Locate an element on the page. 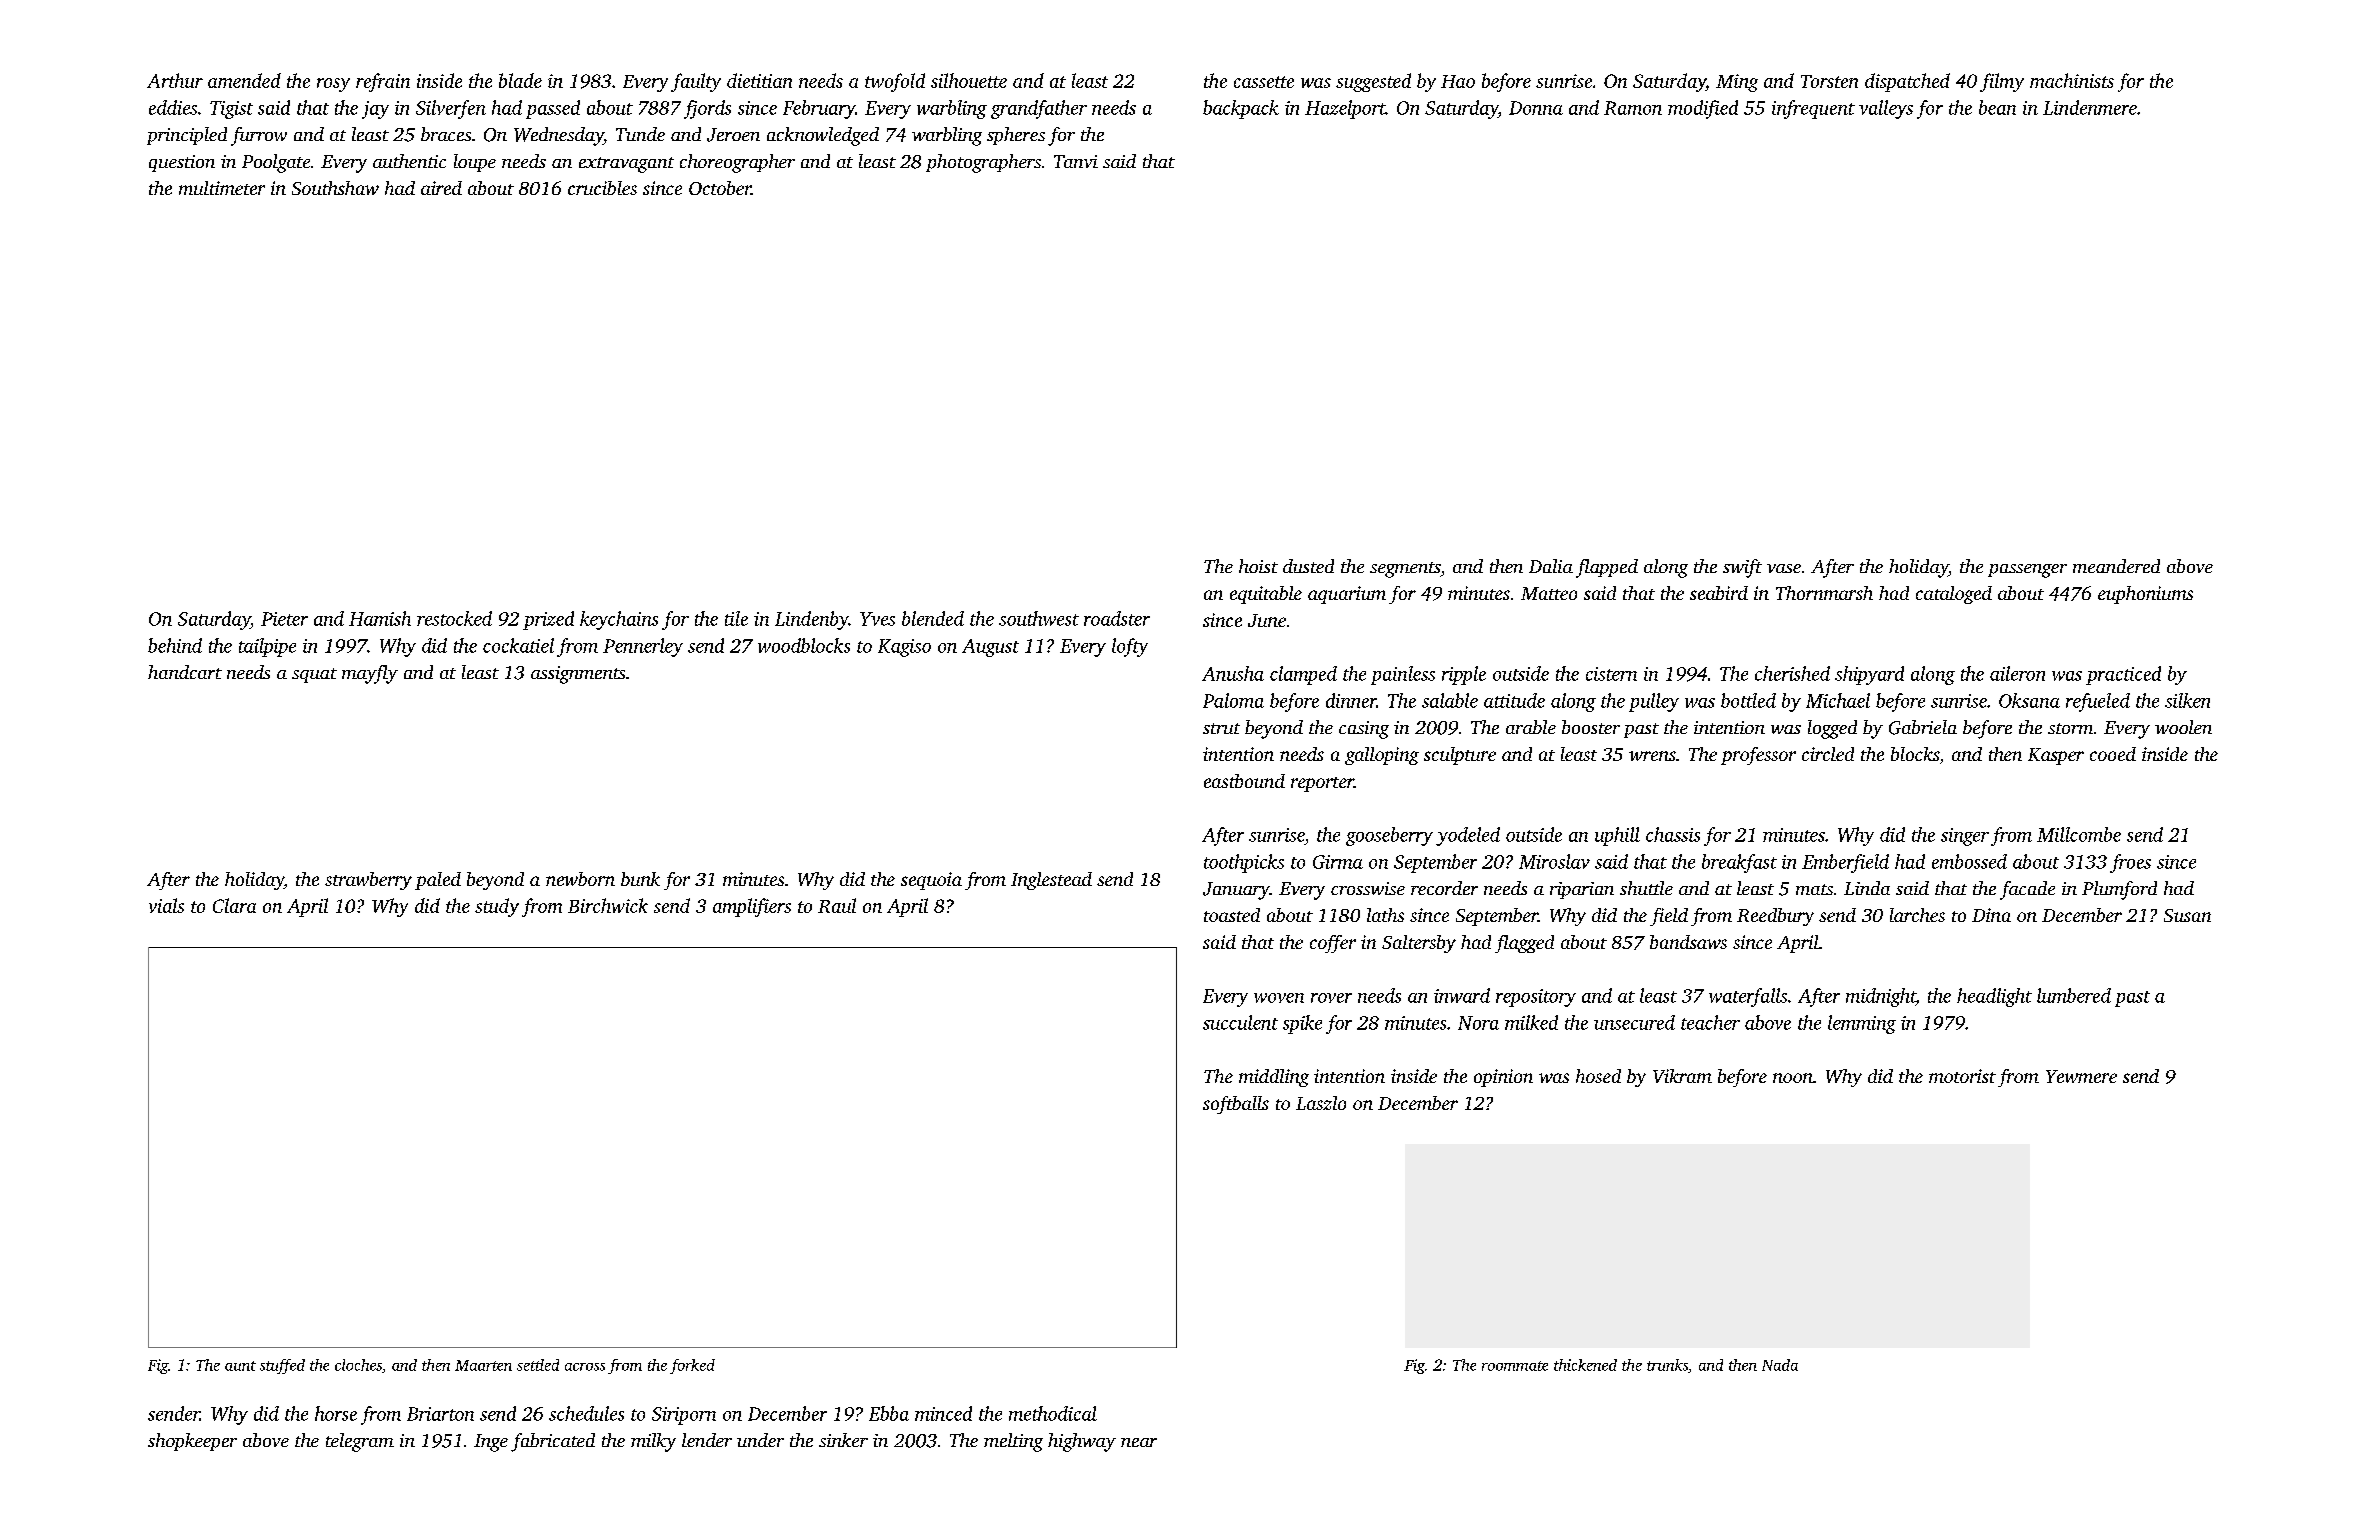 This image has height=1540, width=2380. question is located at coordinates (182, 163).
